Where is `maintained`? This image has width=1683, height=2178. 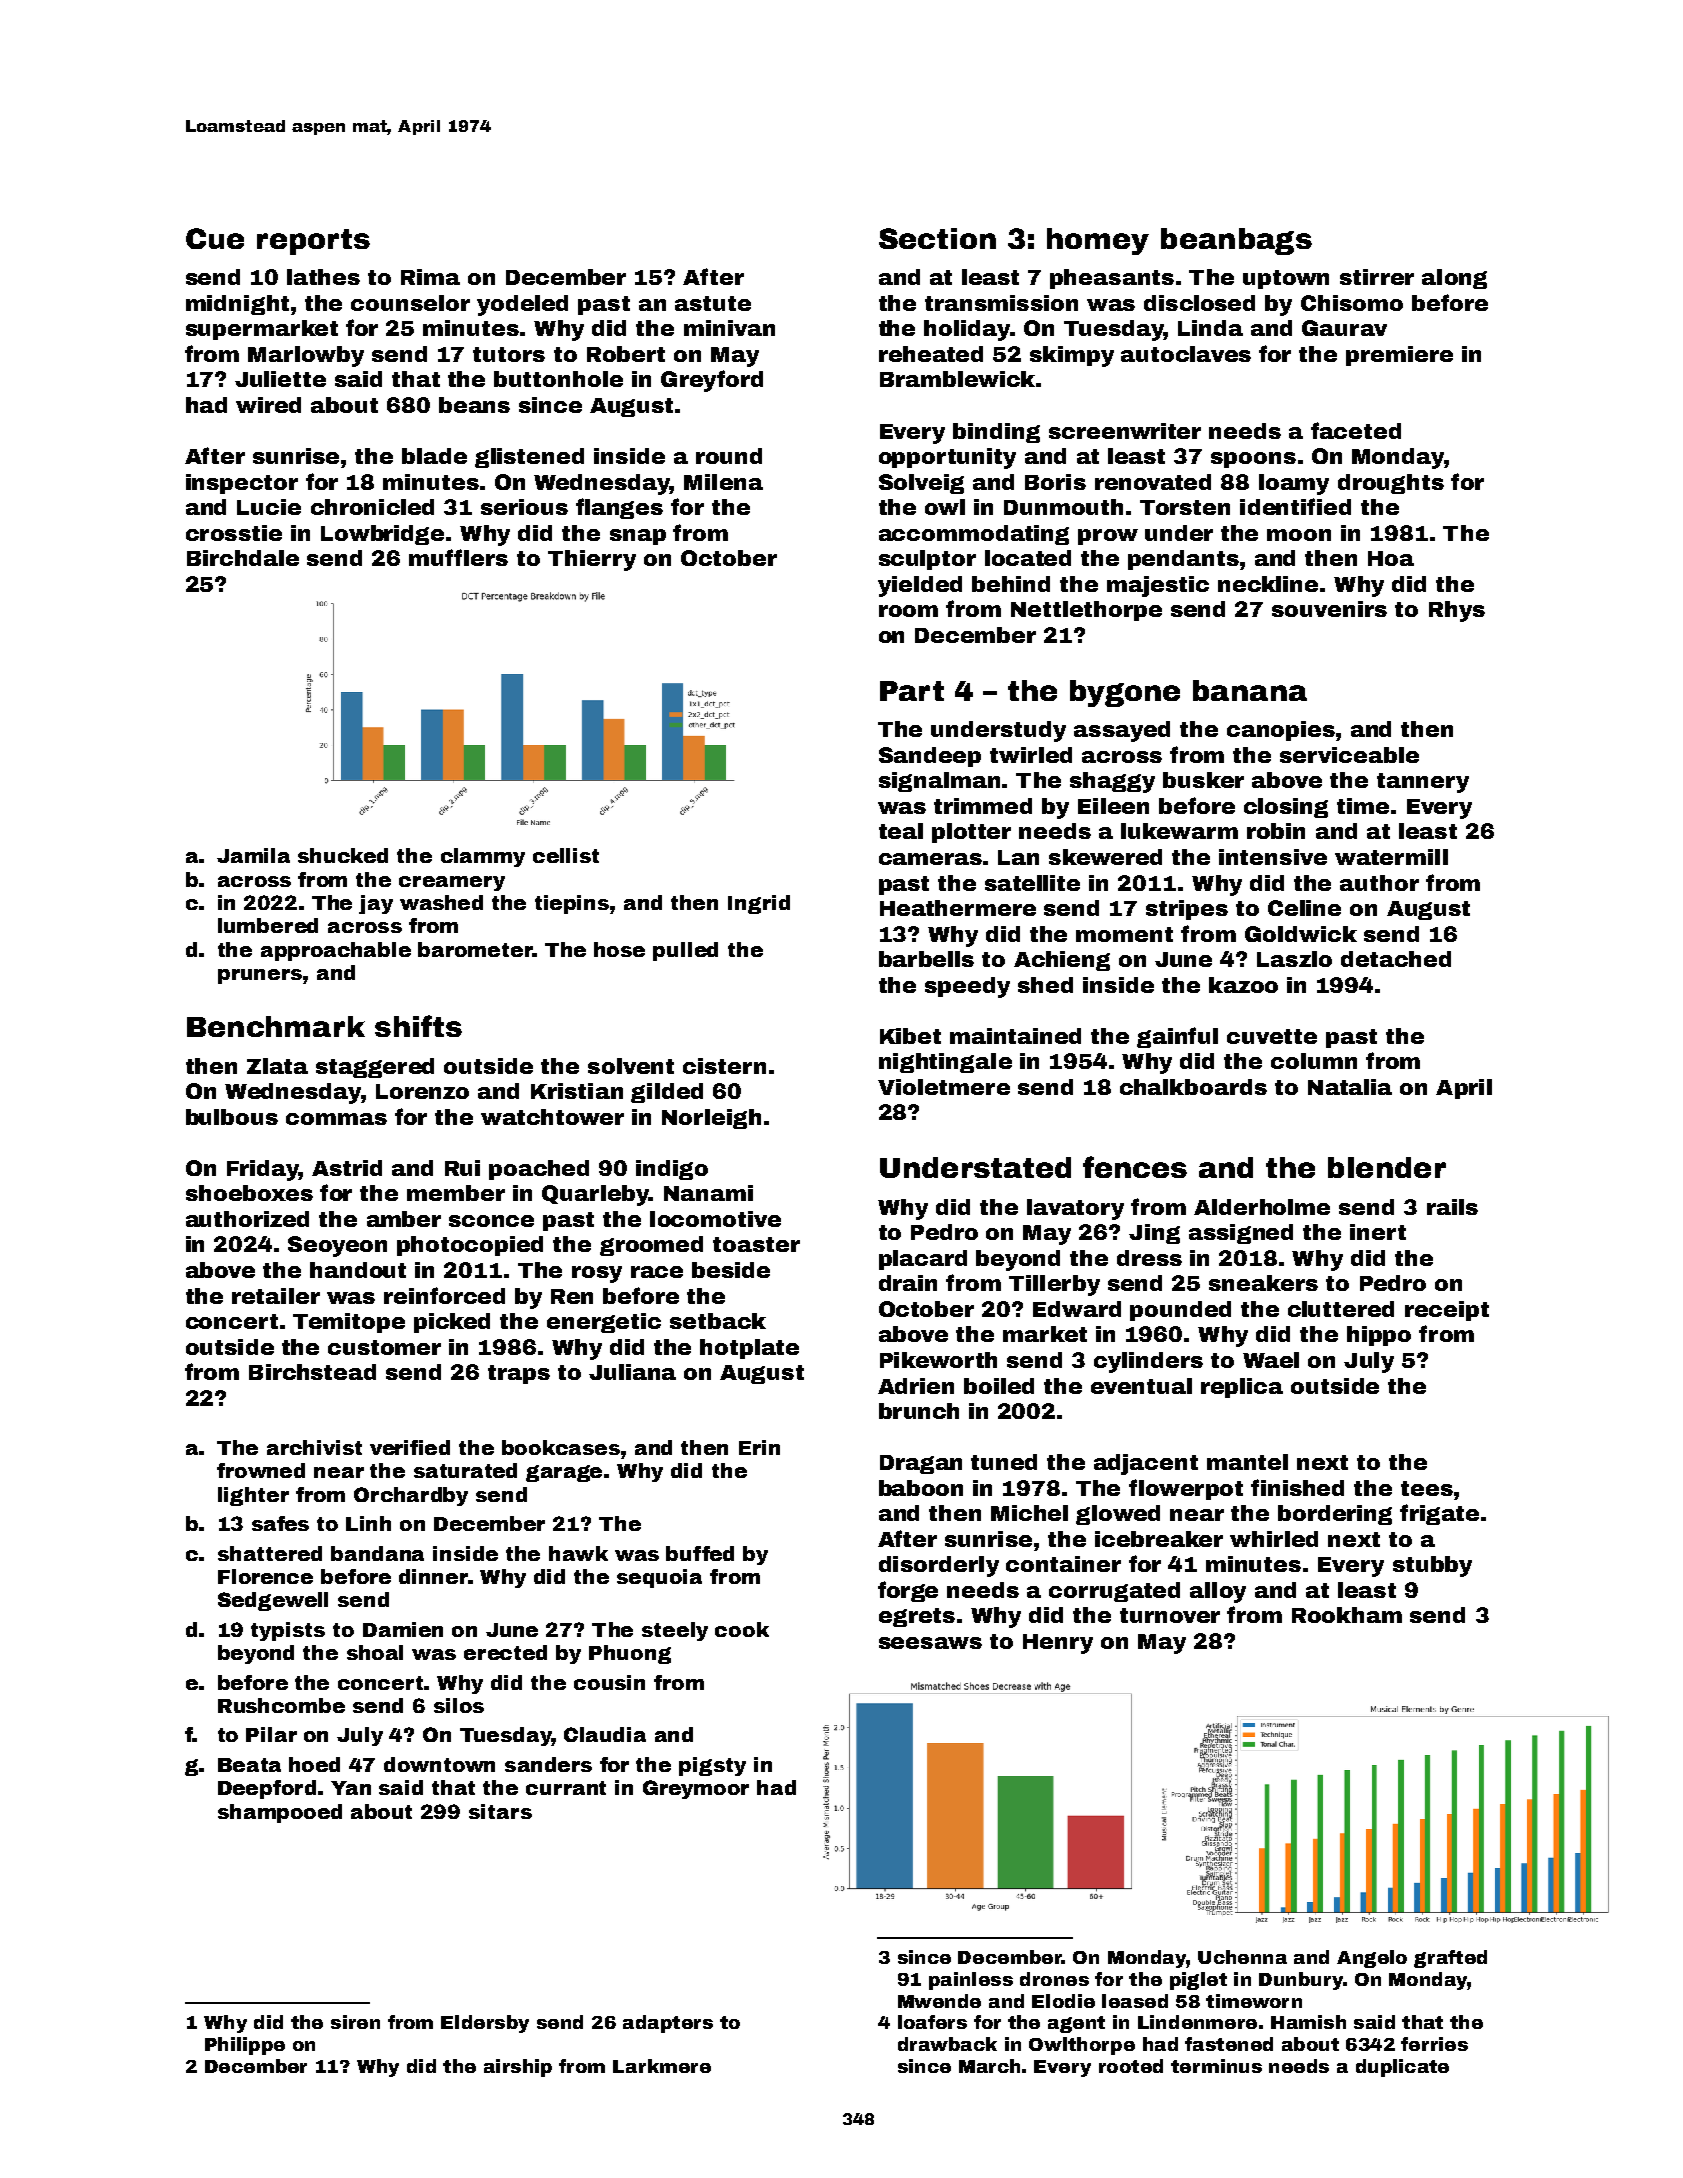 maintained is located at coordinates (1015, 1036).
